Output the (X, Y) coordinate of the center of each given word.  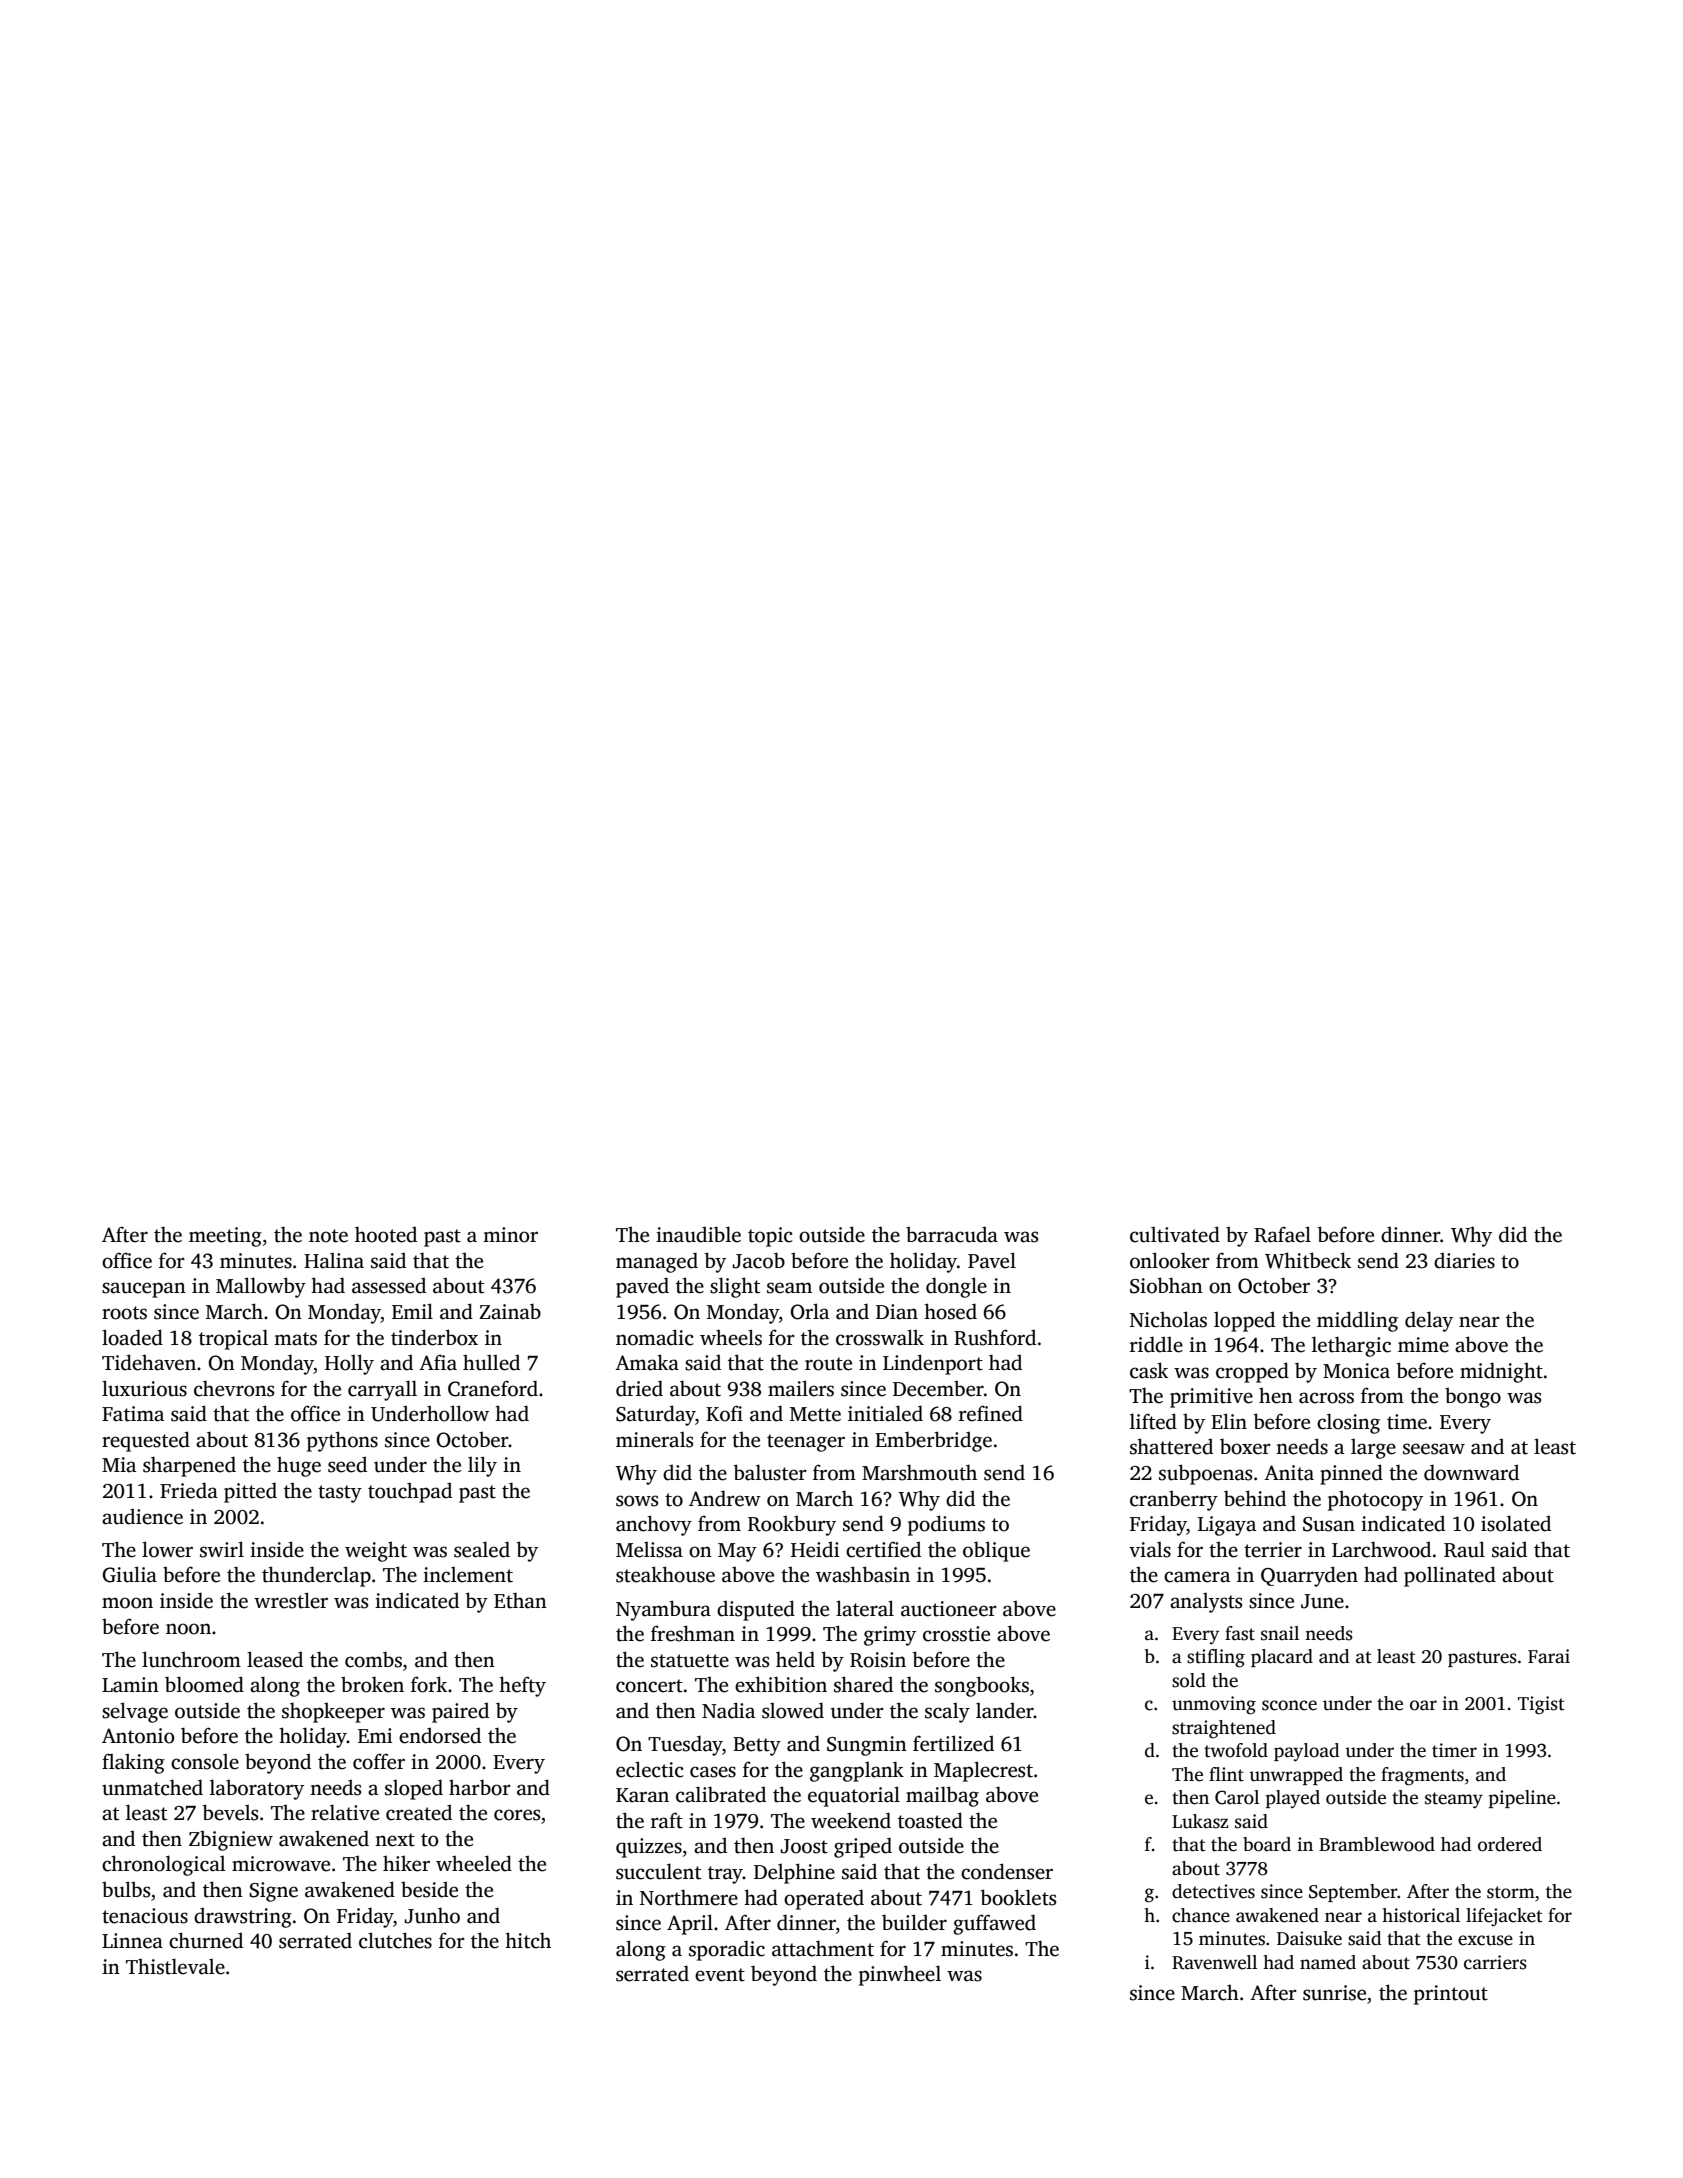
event (720, 1975)
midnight (1501, 1372)
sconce (1289, 1705)
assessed (389, 1285)
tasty (340, 1494)
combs (373, 1659)
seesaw (1434, 1449)
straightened (1224, 1729)
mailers (801, 1388)
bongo (1473, 1397)
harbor (480, 1787)
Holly (349, 1364)
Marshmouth (919, 1472)
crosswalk (880, 1337)
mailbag (942, 1796)
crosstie (956, 1634)
